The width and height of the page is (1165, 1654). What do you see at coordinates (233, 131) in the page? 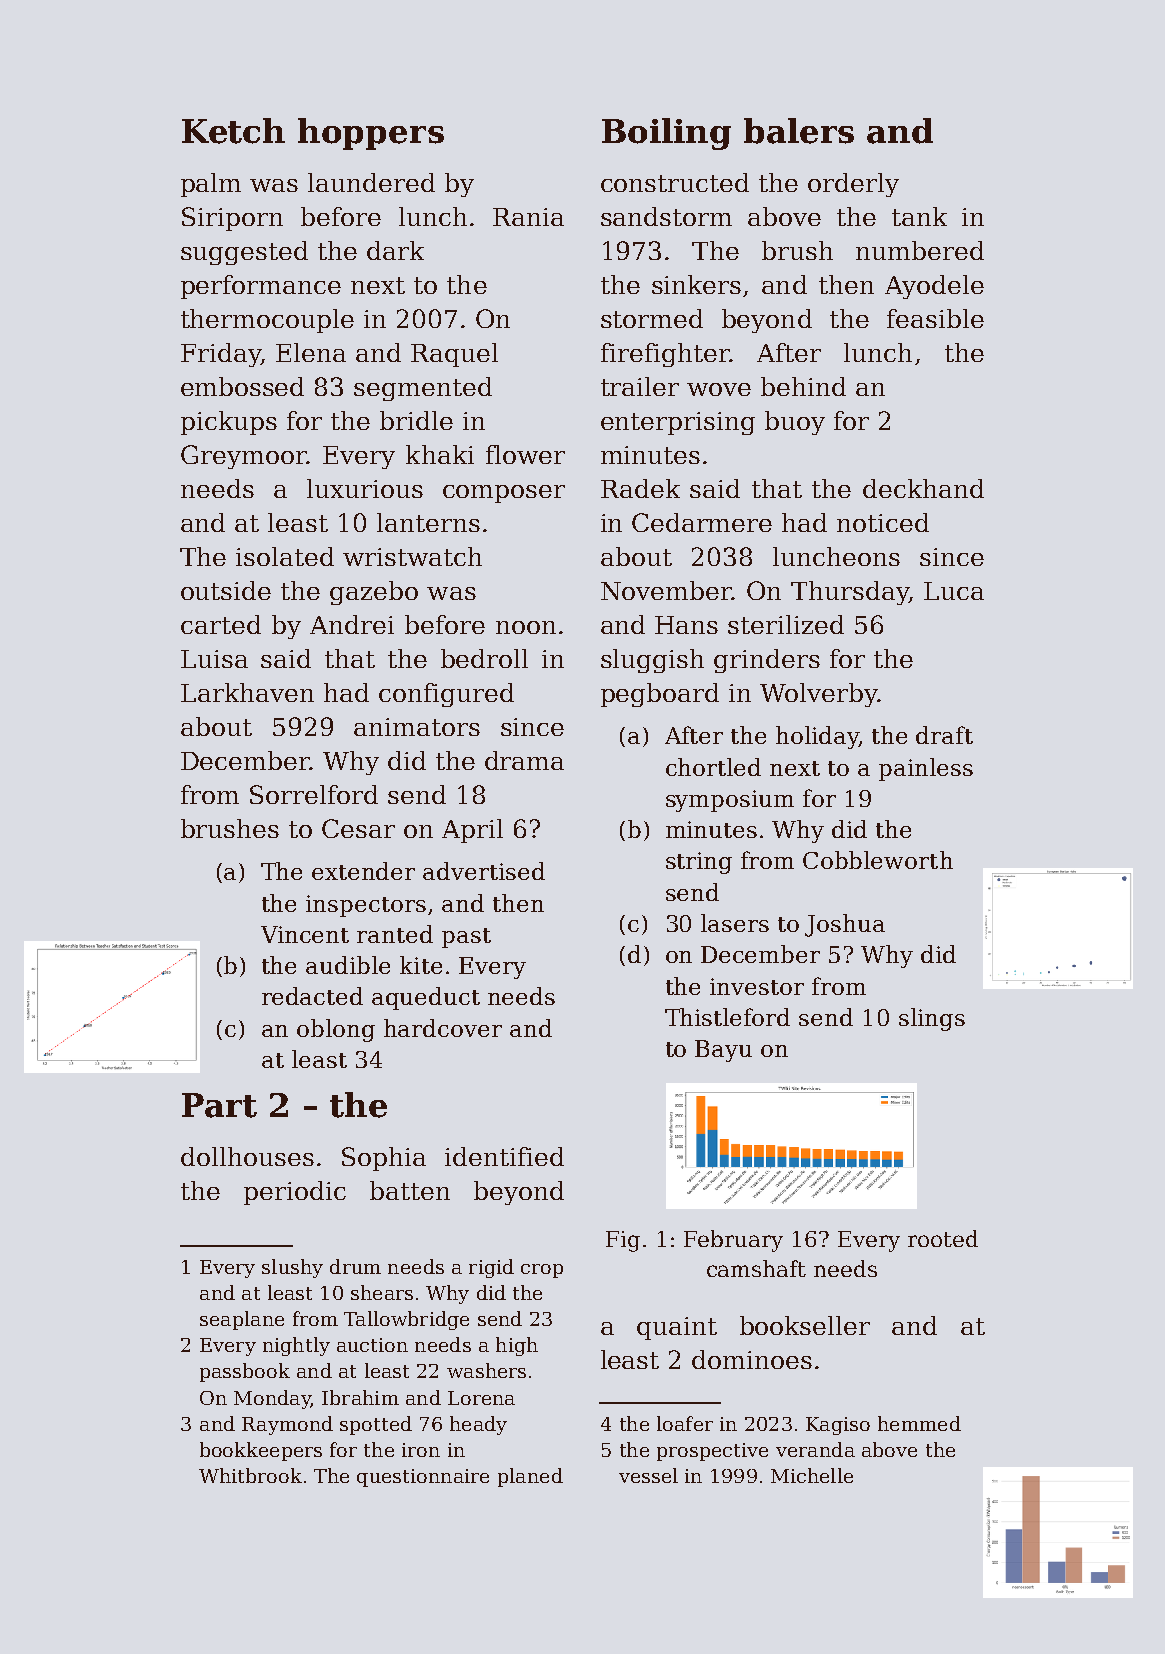
I see `Ketch` at bounding box center [233, 131].
